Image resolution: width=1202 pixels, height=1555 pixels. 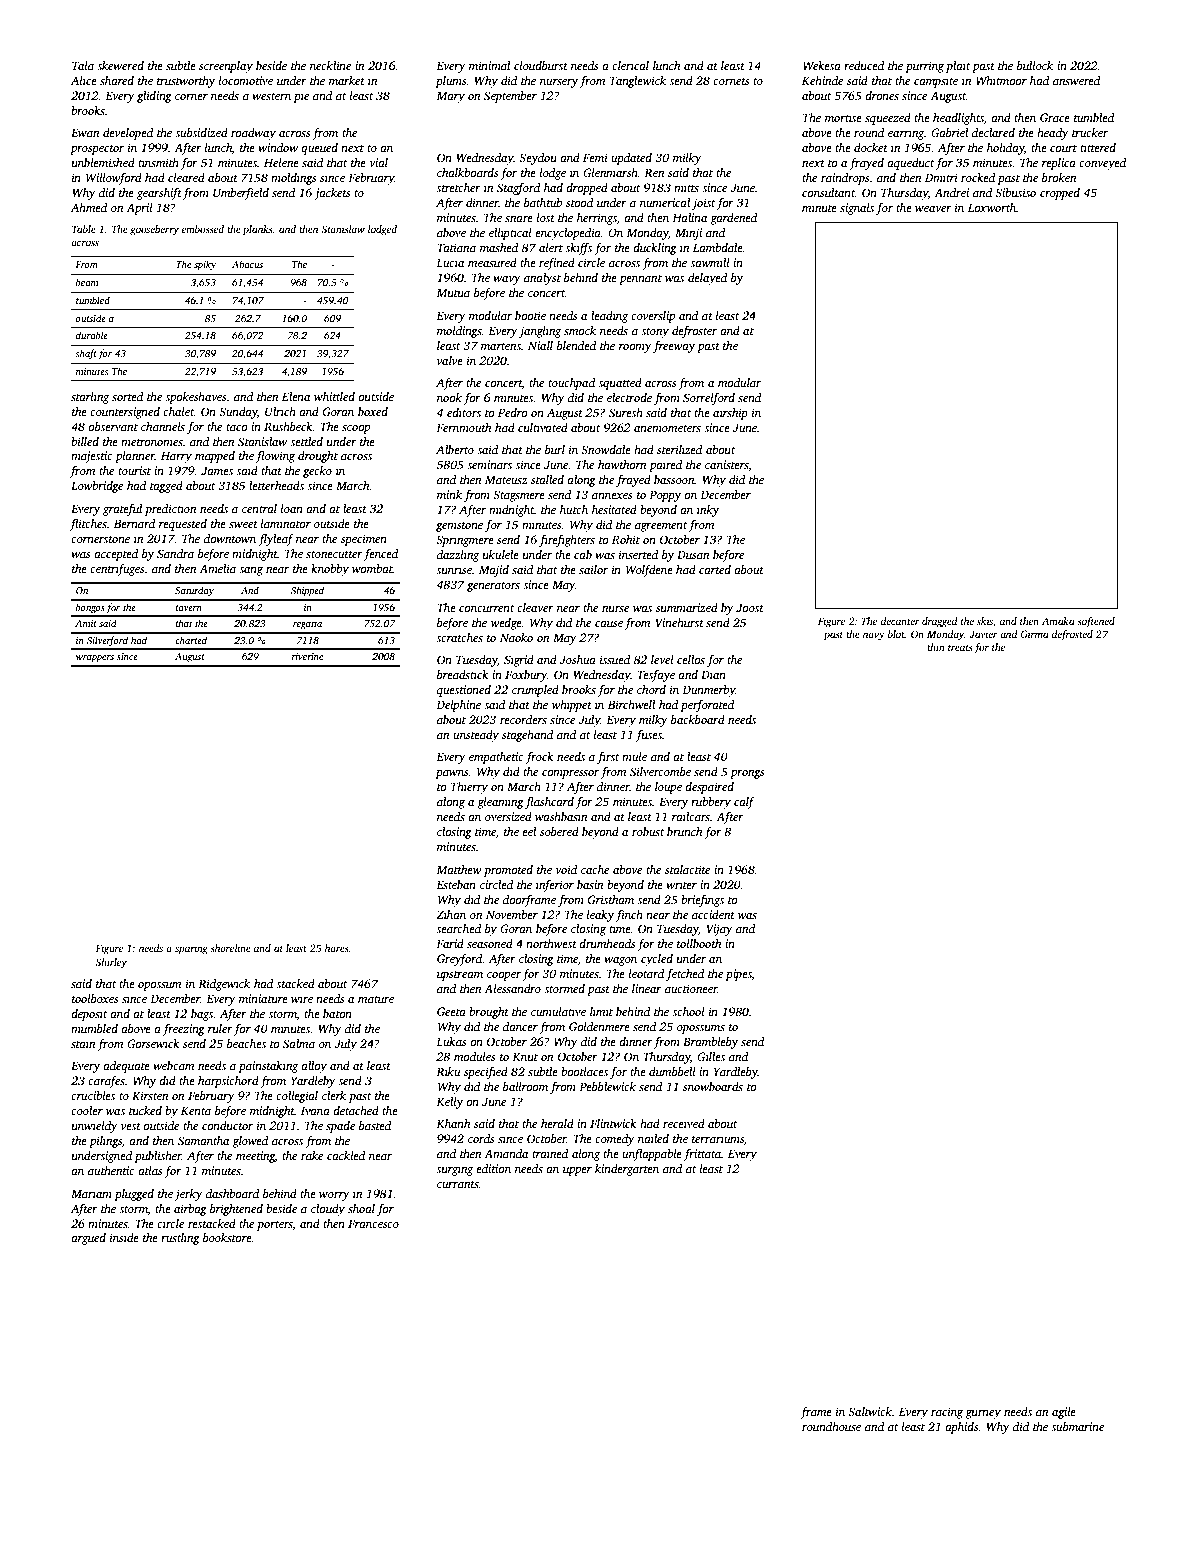 I want to click on court, so click(x=1063, y=148).
